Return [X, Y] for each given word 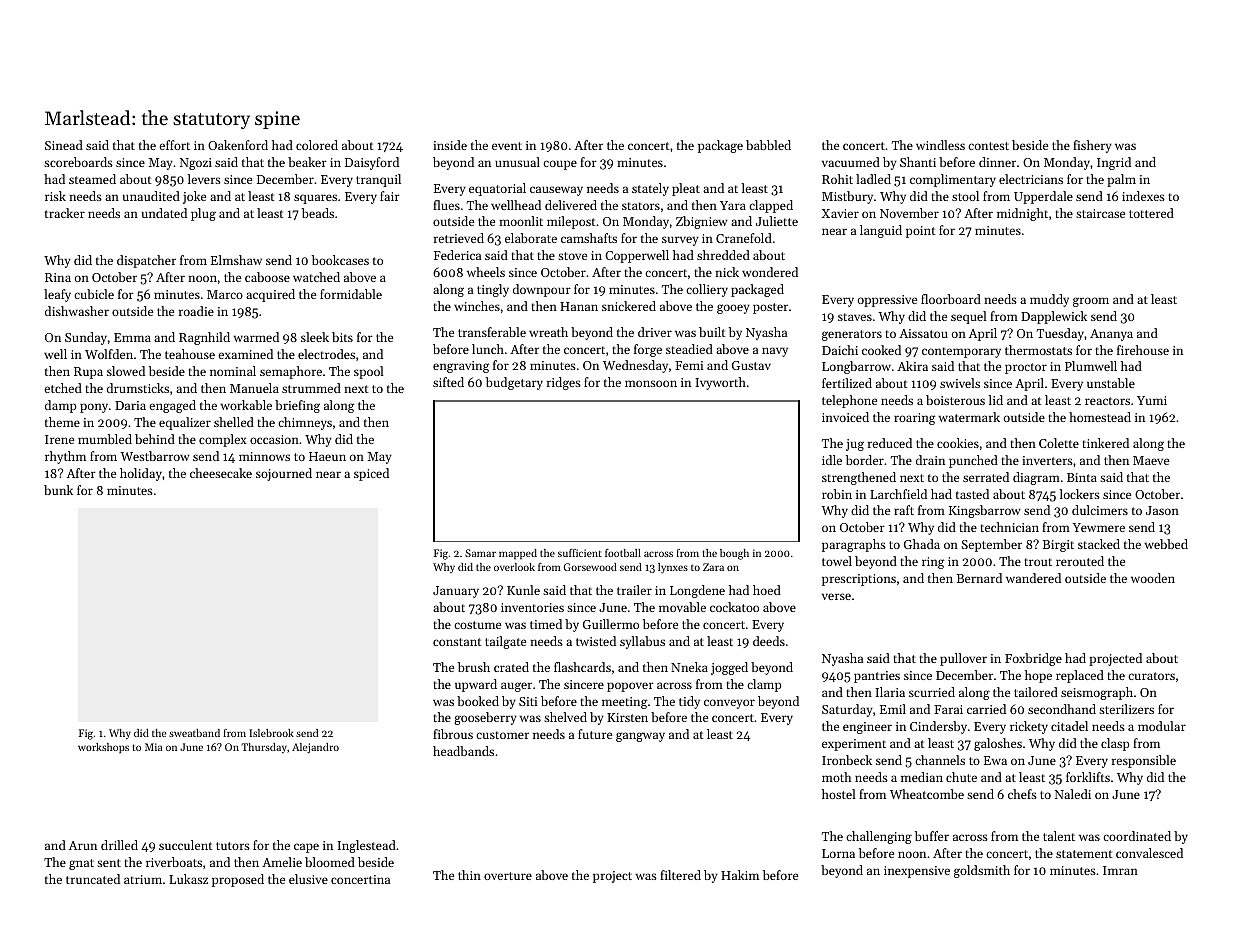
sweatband [194, 733]
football [623, 553]
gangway [640, 737]
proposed [238, 880]
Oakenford [238, 145]
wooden [1153, 578]
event [507, 146]
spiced [371, 474]
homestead [1100, 417]
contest [988, 146]
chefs [1022, 794]
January [456, 592]
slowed [126, 371]
